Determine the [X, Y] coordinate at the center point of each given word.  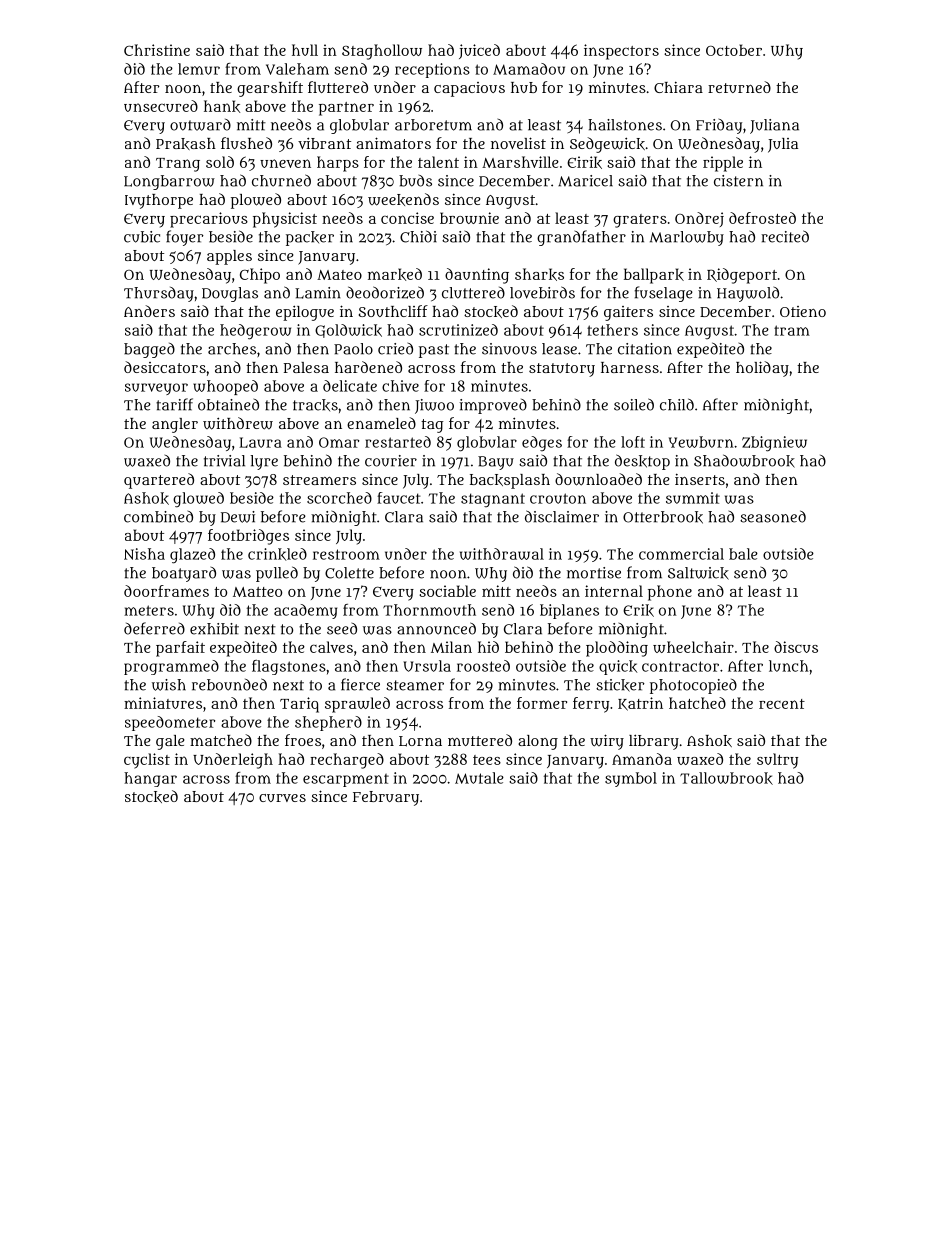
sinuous [509, 349]
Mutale [479, 778]
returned [739, 87]
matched [221, 740]
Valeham [297, 69]
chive [400, 386]
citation [645, 349]
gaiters [628, 313]
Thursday [159, 294]
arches [232, 349]
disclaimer [562, 516]
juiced [479, 51]
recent [782, 704]
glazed [192, 556]
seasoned [773, 516]
